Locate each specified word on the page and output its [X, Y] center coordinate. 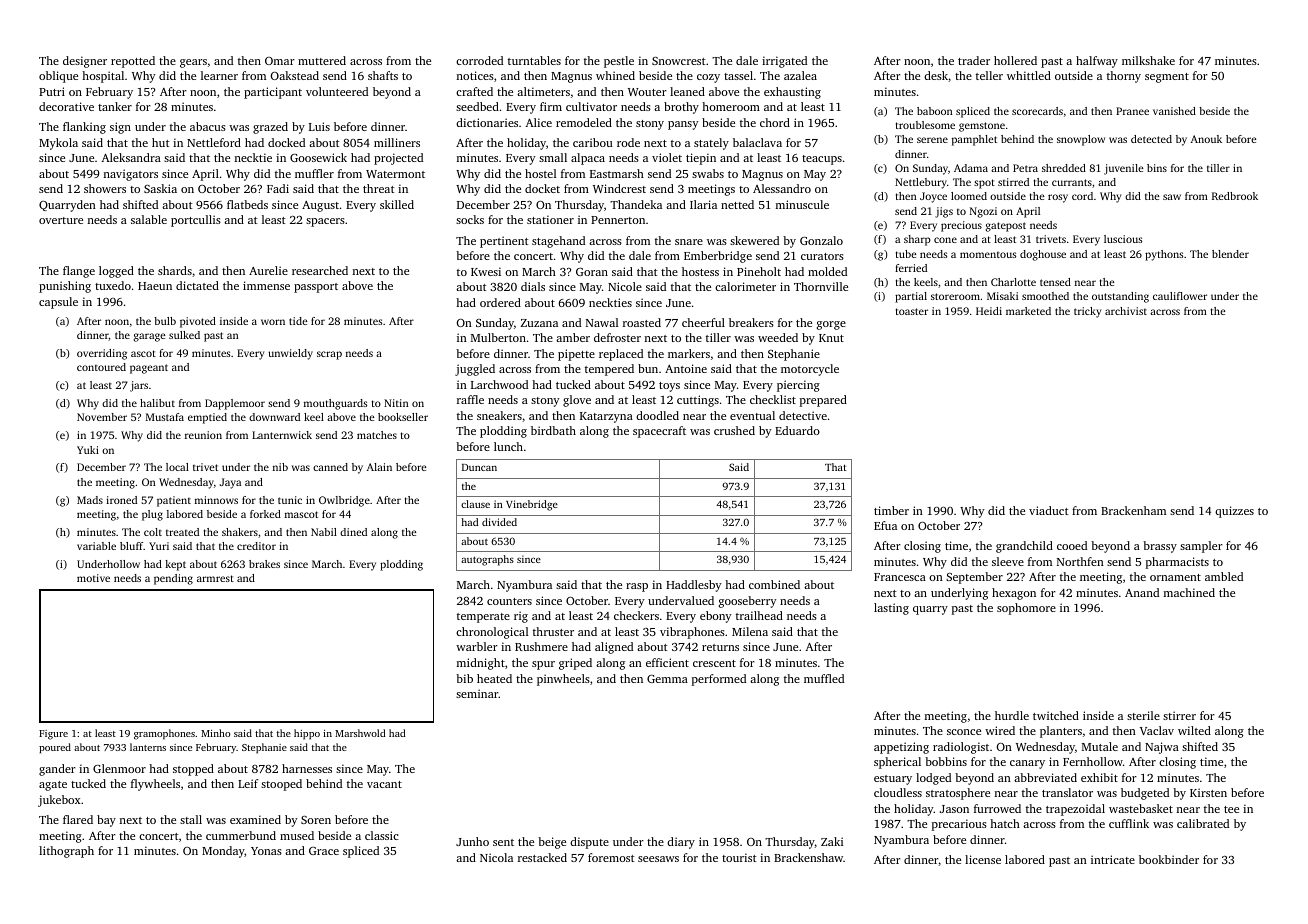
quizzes [1234, 512]
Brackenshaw [809, 857]
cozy [708, 78]
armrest [215, 578]
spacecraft [659, 432]
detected [1151, 139]
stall [191, 819]
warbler [477, 646]
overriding [102, 354]
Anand [1142, 592]
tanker [115, 106]
